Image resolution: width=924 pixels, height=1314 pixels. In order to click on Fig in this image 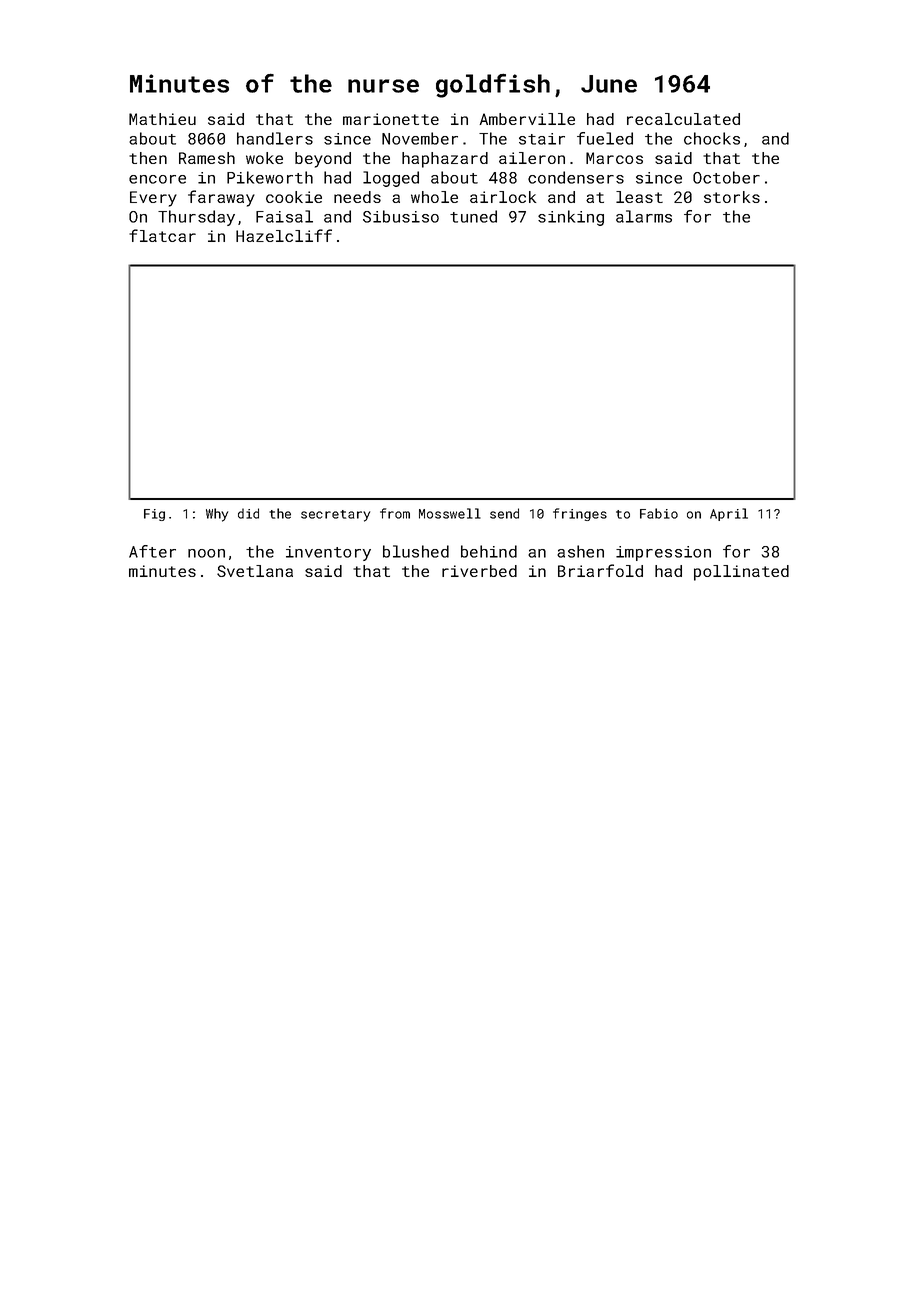, I will do `click(154, 515)`.
